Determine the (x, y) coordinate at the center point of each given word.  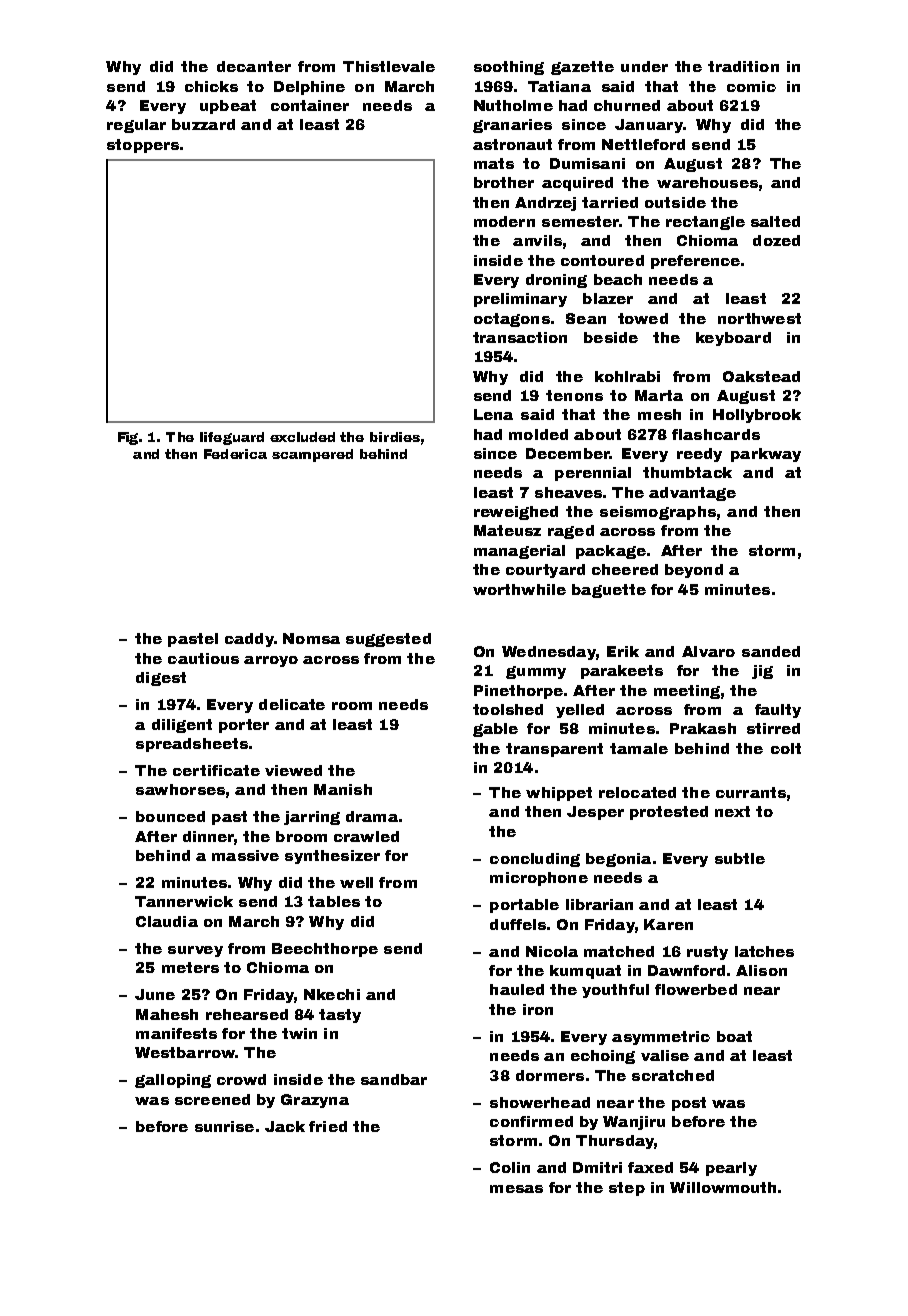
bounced (170, 816)
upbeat (228, 107)
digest (161, 679)
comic (751, 86)
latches (764, 951)
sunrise (224, 1126)
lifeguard (232, 438)
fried (328, 1126)
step (627, 1189)
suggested (388, 640)
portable (524, 906)
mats (494, 163)
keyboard (733, 339)
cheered (625, 569)
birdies (395, 437)
